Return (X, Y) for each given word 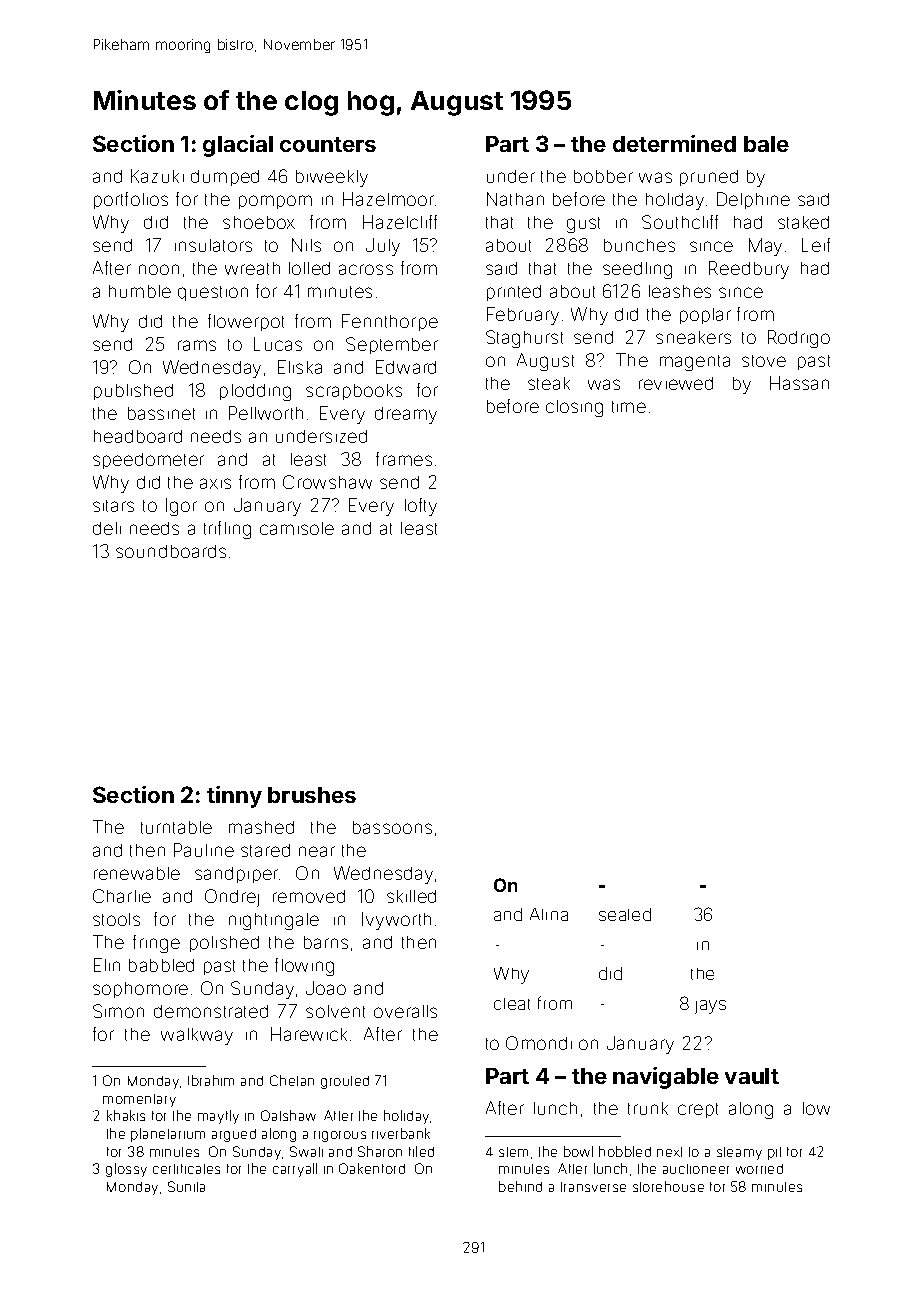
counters (328, 144)
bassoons (392, 827)
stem (513, 1152)
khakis (126, 1115)
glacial (238, 146)
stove (764, 361)
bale (766, 144)
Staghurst (524, 339)
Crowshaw (327, 482)
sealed (625, 914)
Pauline (204, 850)
